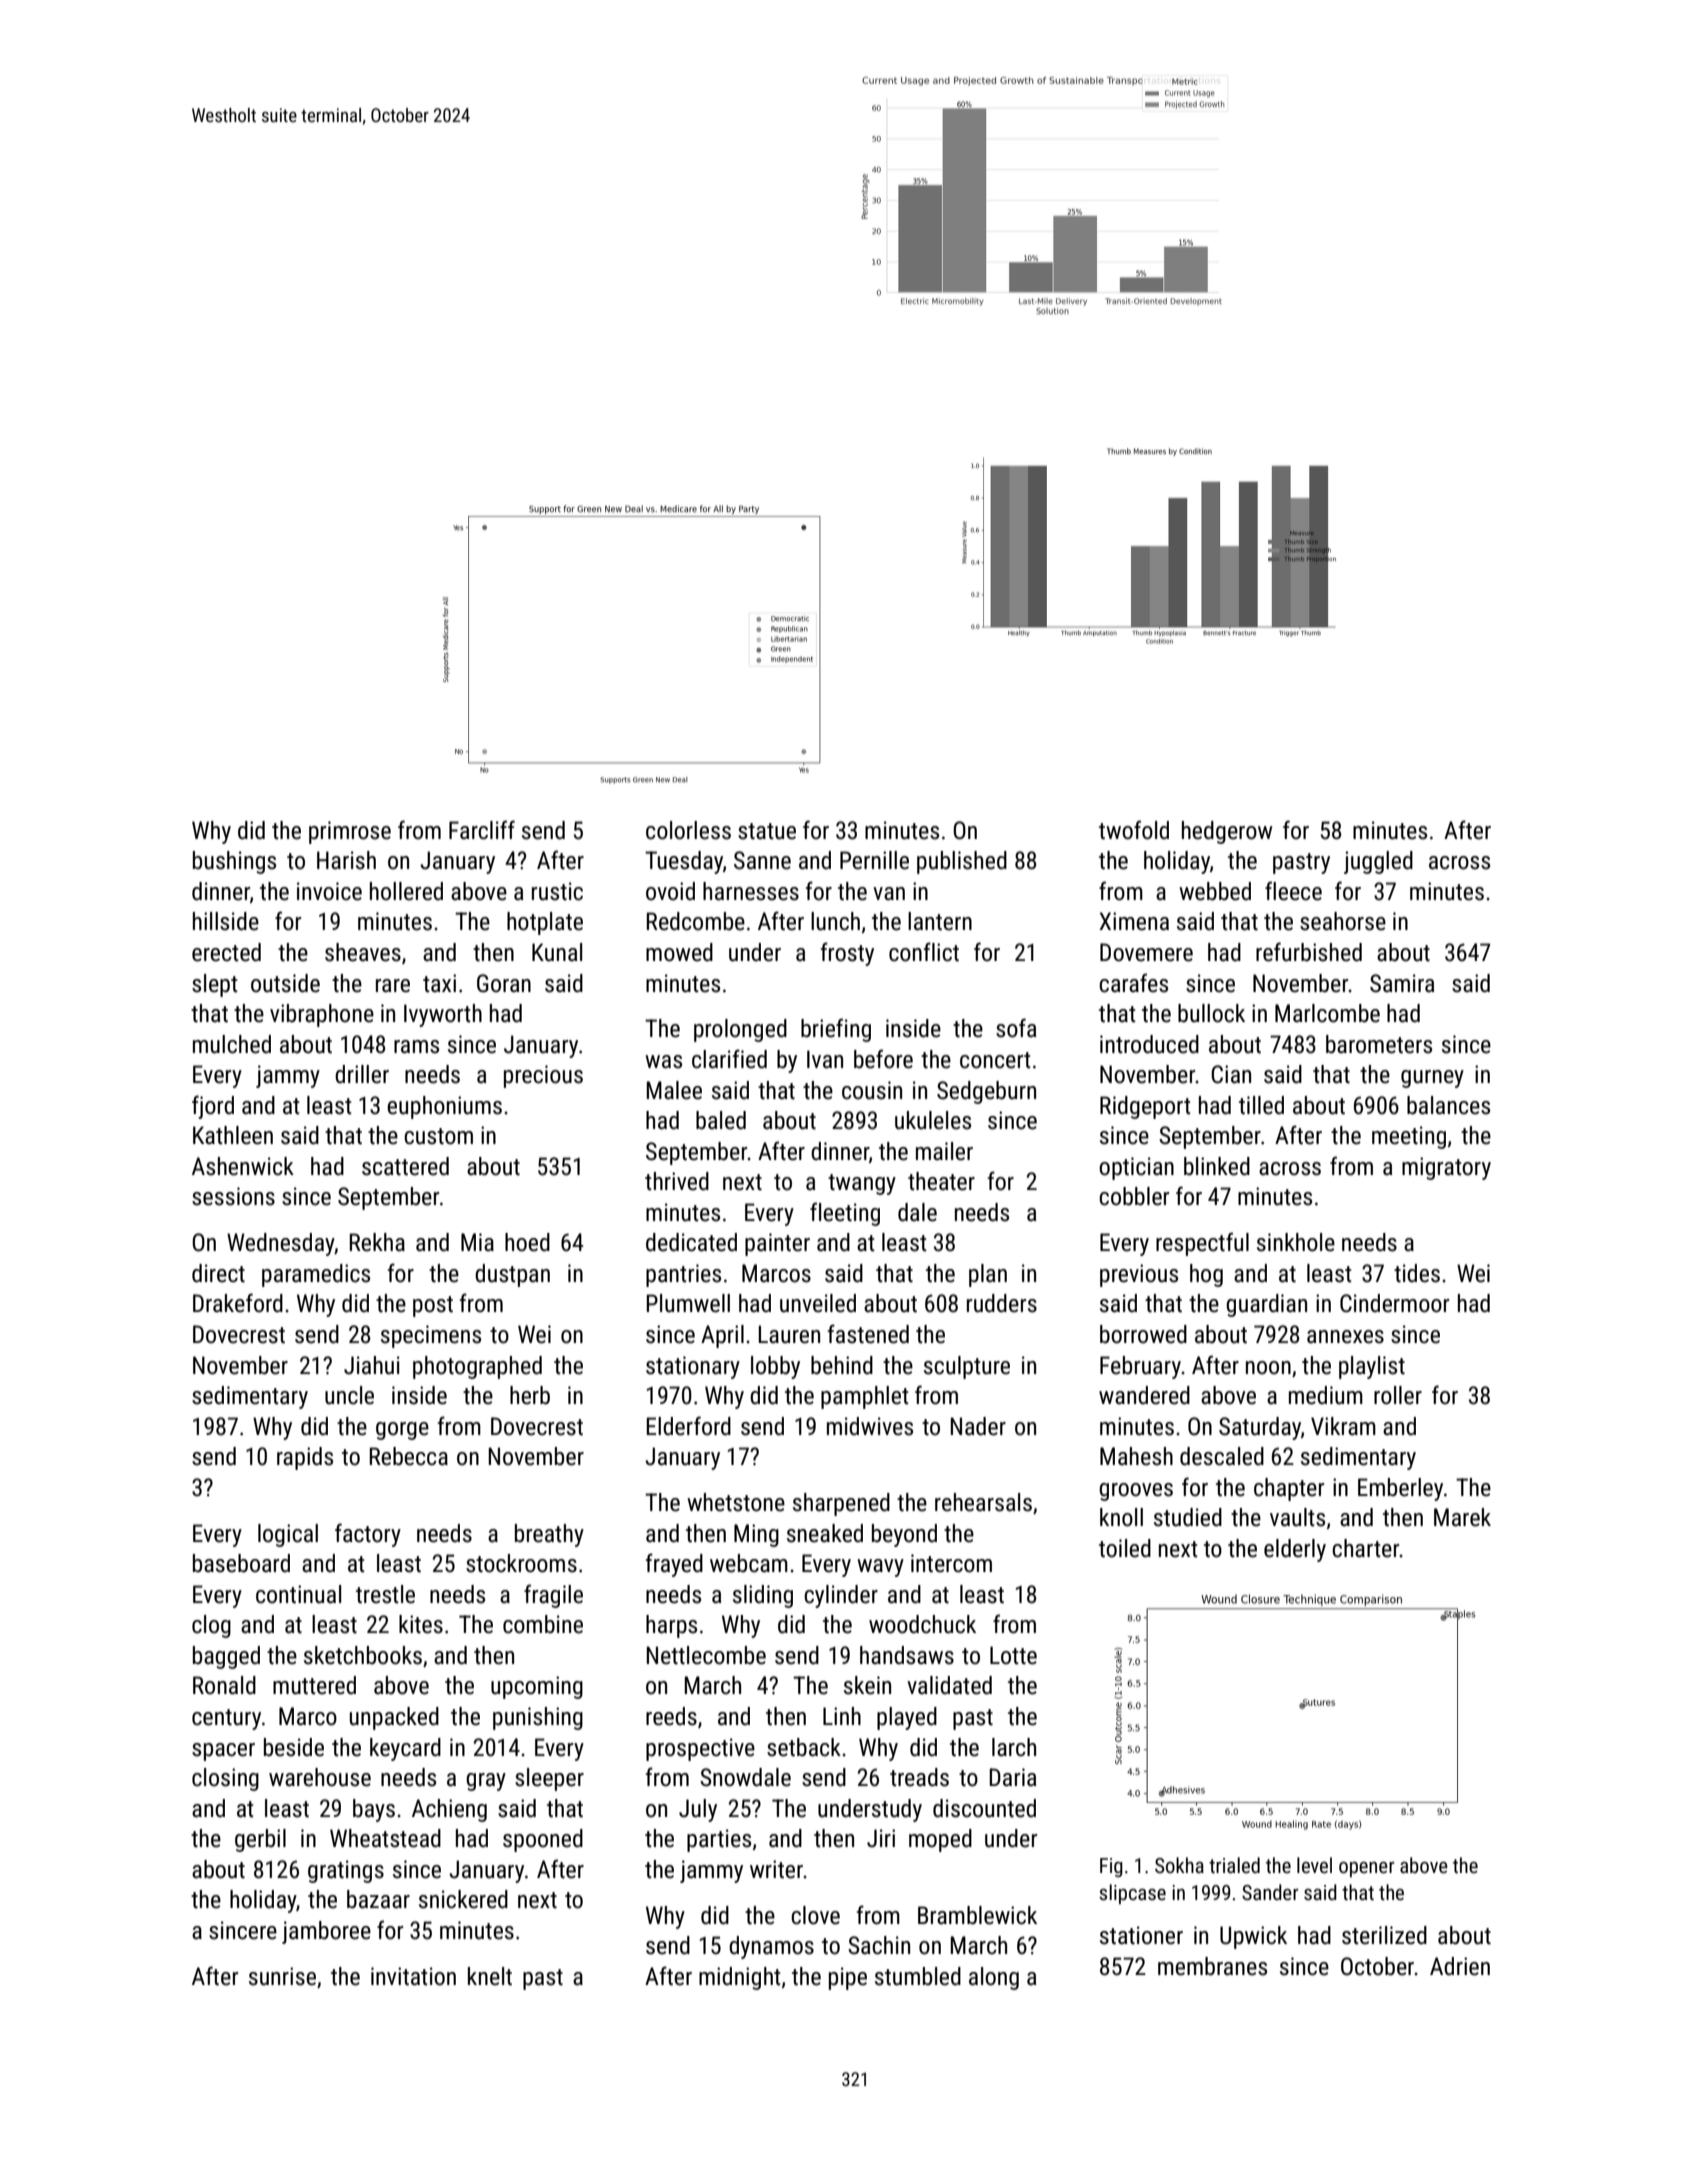 Image resolution: width=1683 pixels, height=2178 pixels. What do you see at coordinates (1261, 1105) in the screenshot?
I see `tilled` at bounding box center [1261, 1105].
